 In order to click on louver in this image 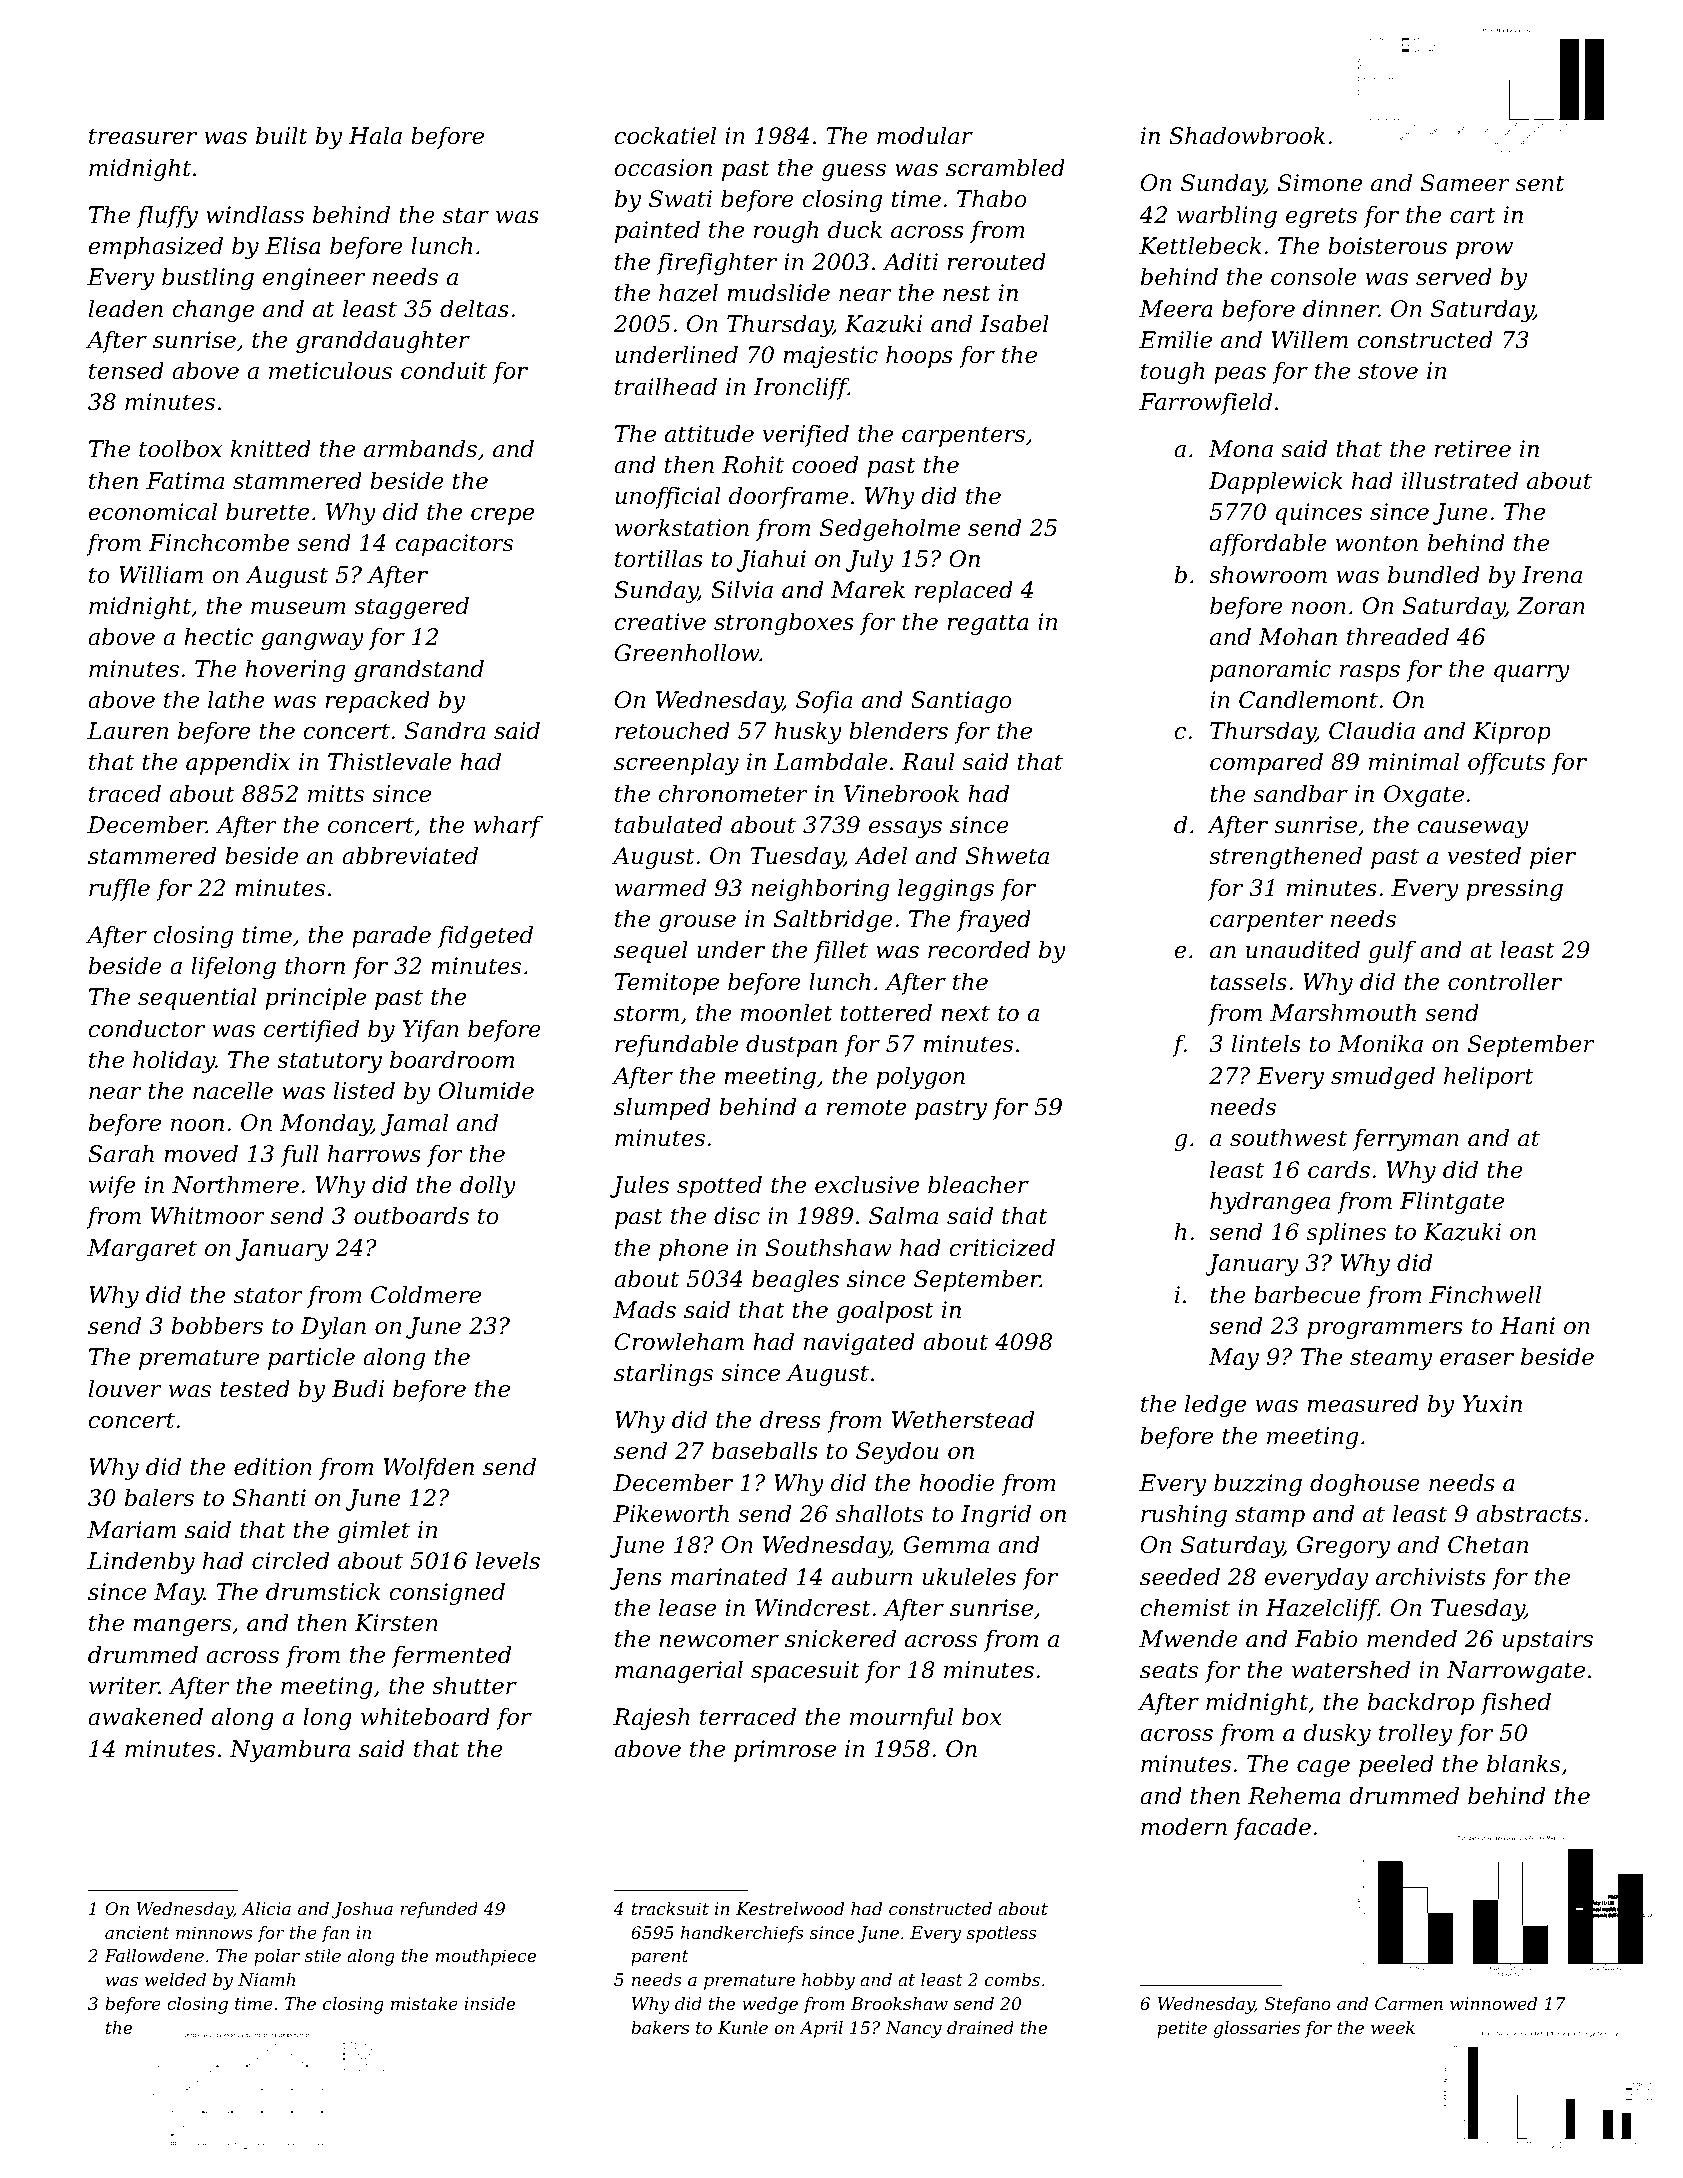, I will do `click(125, 1389)`.
